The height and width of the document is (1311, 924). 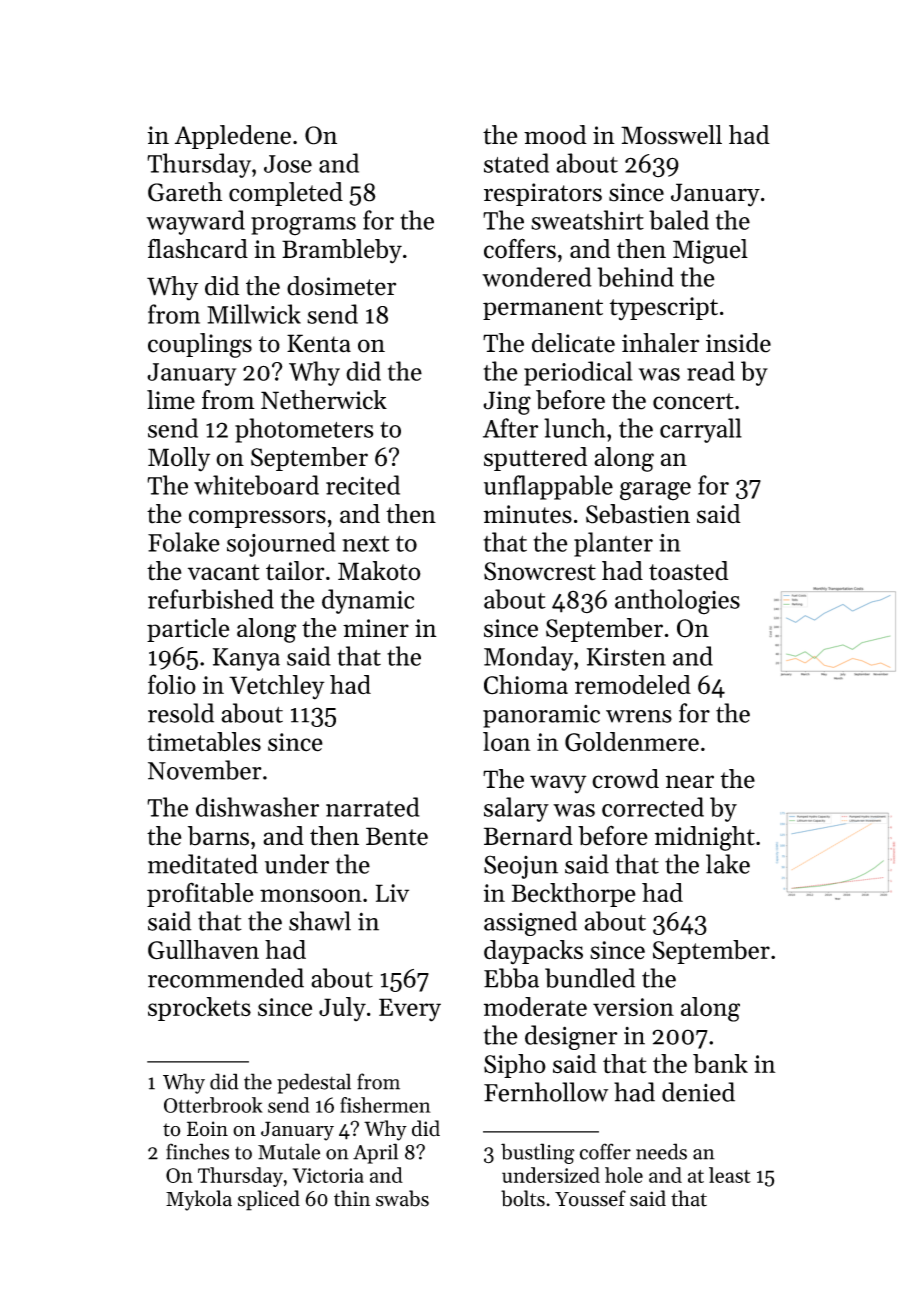 What do you see at coordinates (185, 192) in the document?
I see `Gareth` at bounding box center [185, 192].
